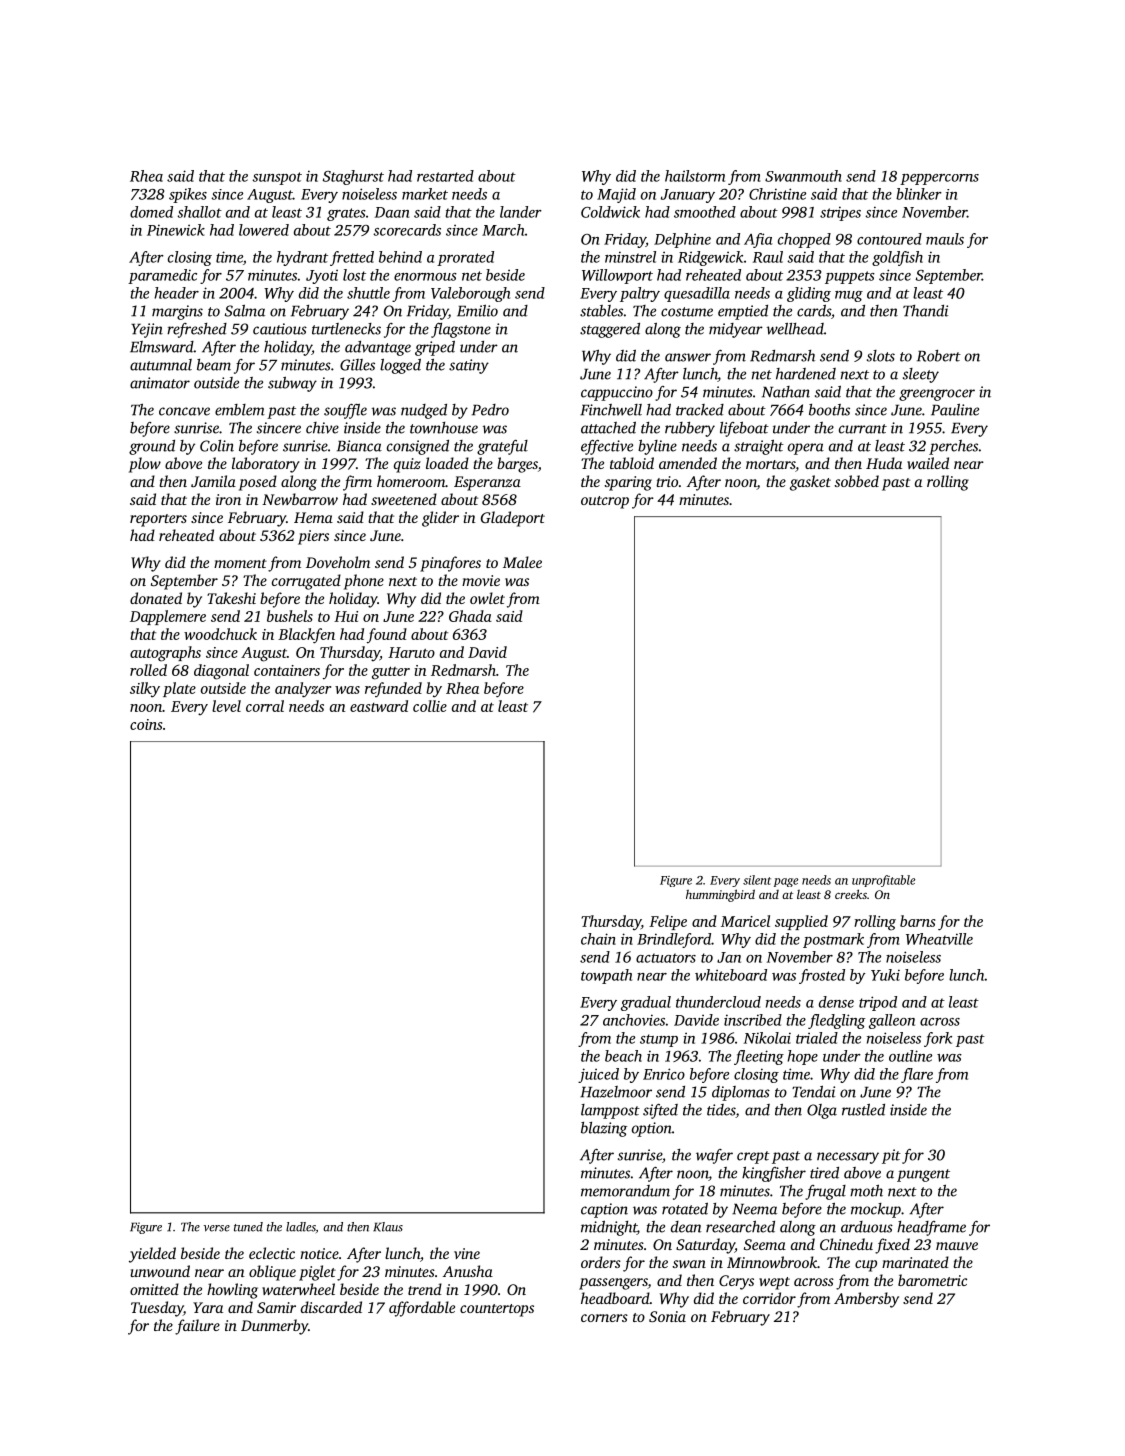  I want to click on spikes, so click(188, 195).
